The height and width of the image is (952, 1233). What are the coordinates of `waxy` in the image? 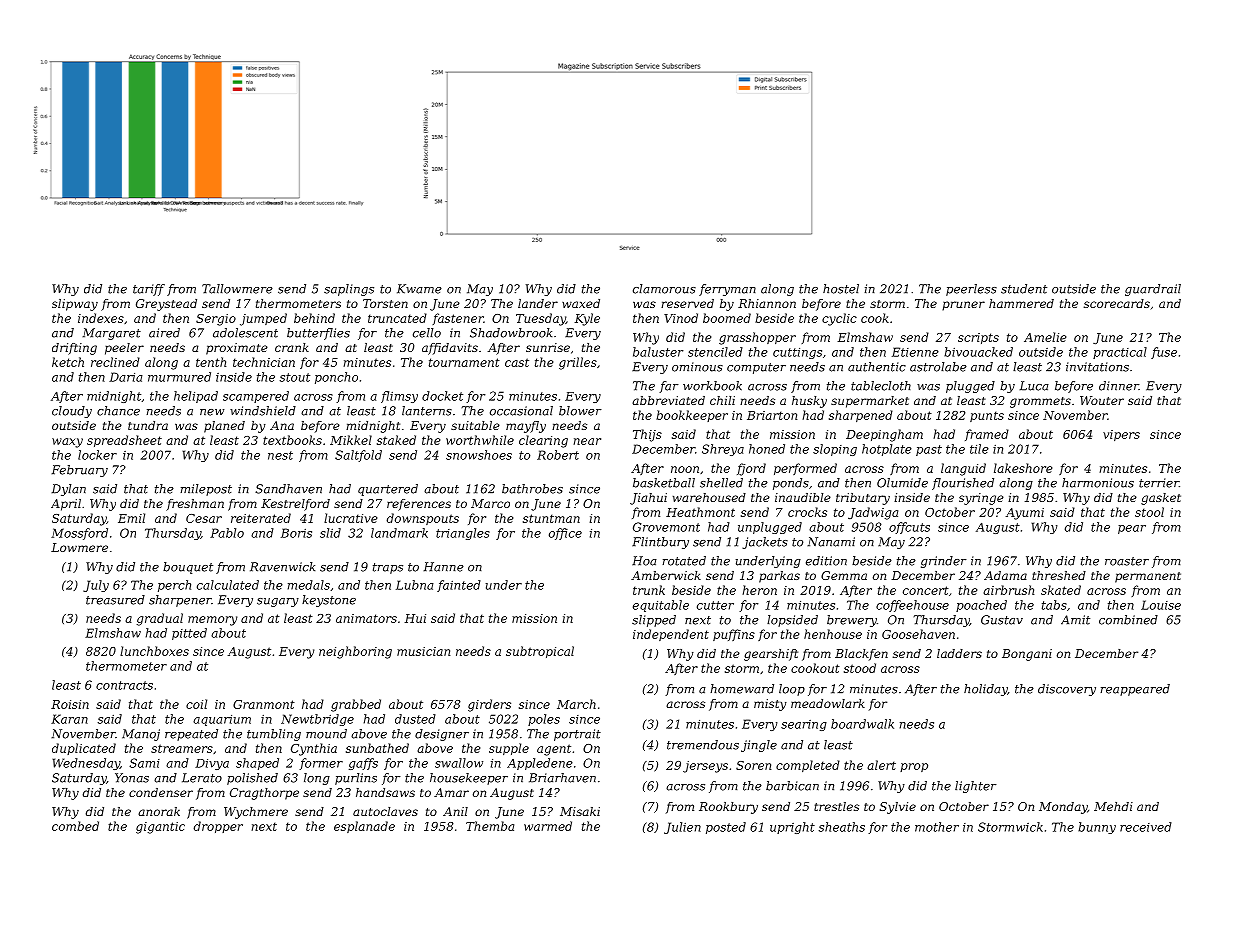 It's located at (67, 443).
